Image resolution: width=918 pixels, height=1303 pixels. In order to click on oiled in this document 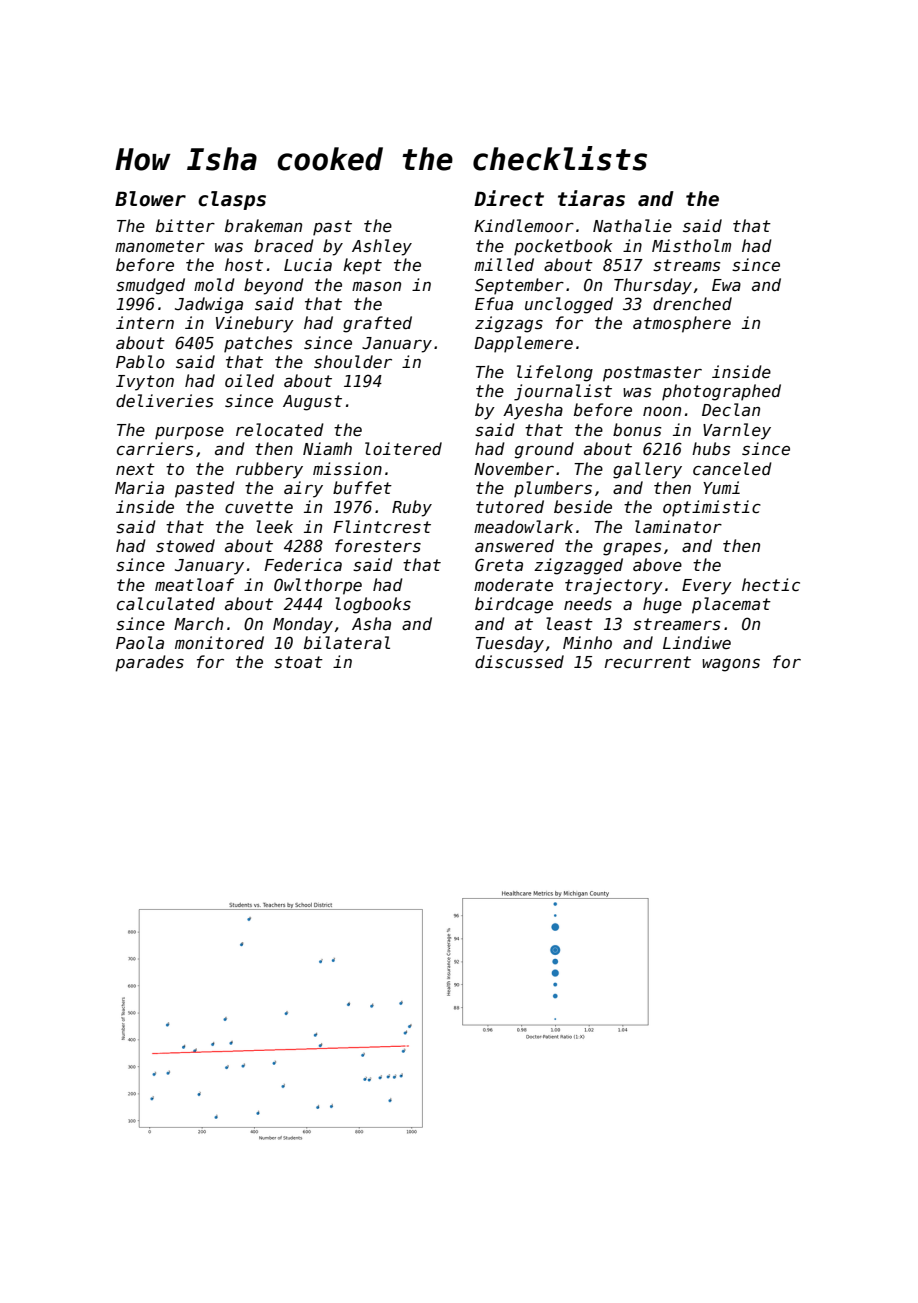, I will do `click(249, 380)`.
